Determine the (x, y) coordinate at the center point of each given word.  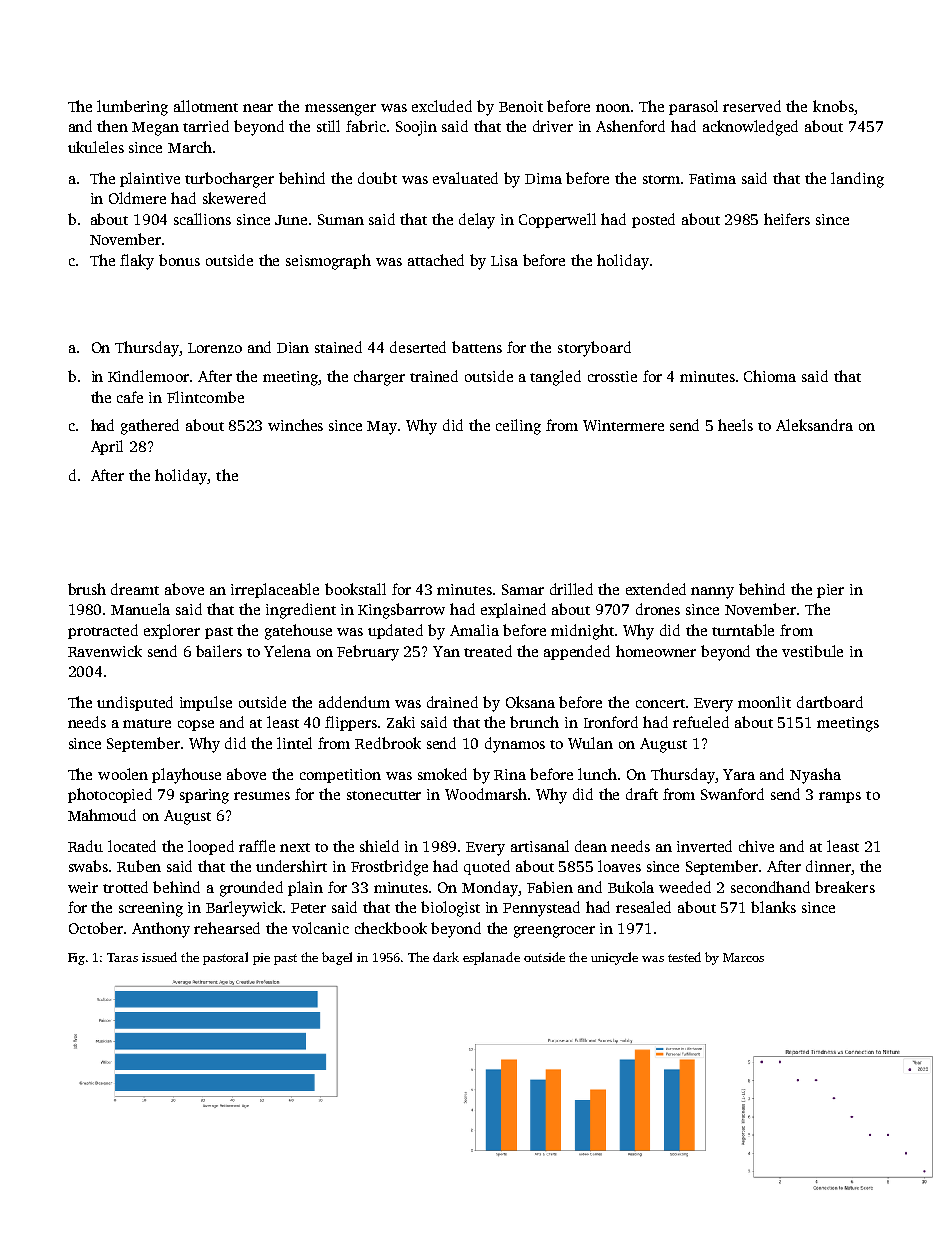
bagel (337, 958)
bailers (219, 651)
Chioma (770, 376)
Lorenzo (215, 348)
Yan (446, 651)
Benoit (521, 106)
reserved (752, 106)
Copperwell (557, 220)
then (112, 126)
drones (658, 609)
